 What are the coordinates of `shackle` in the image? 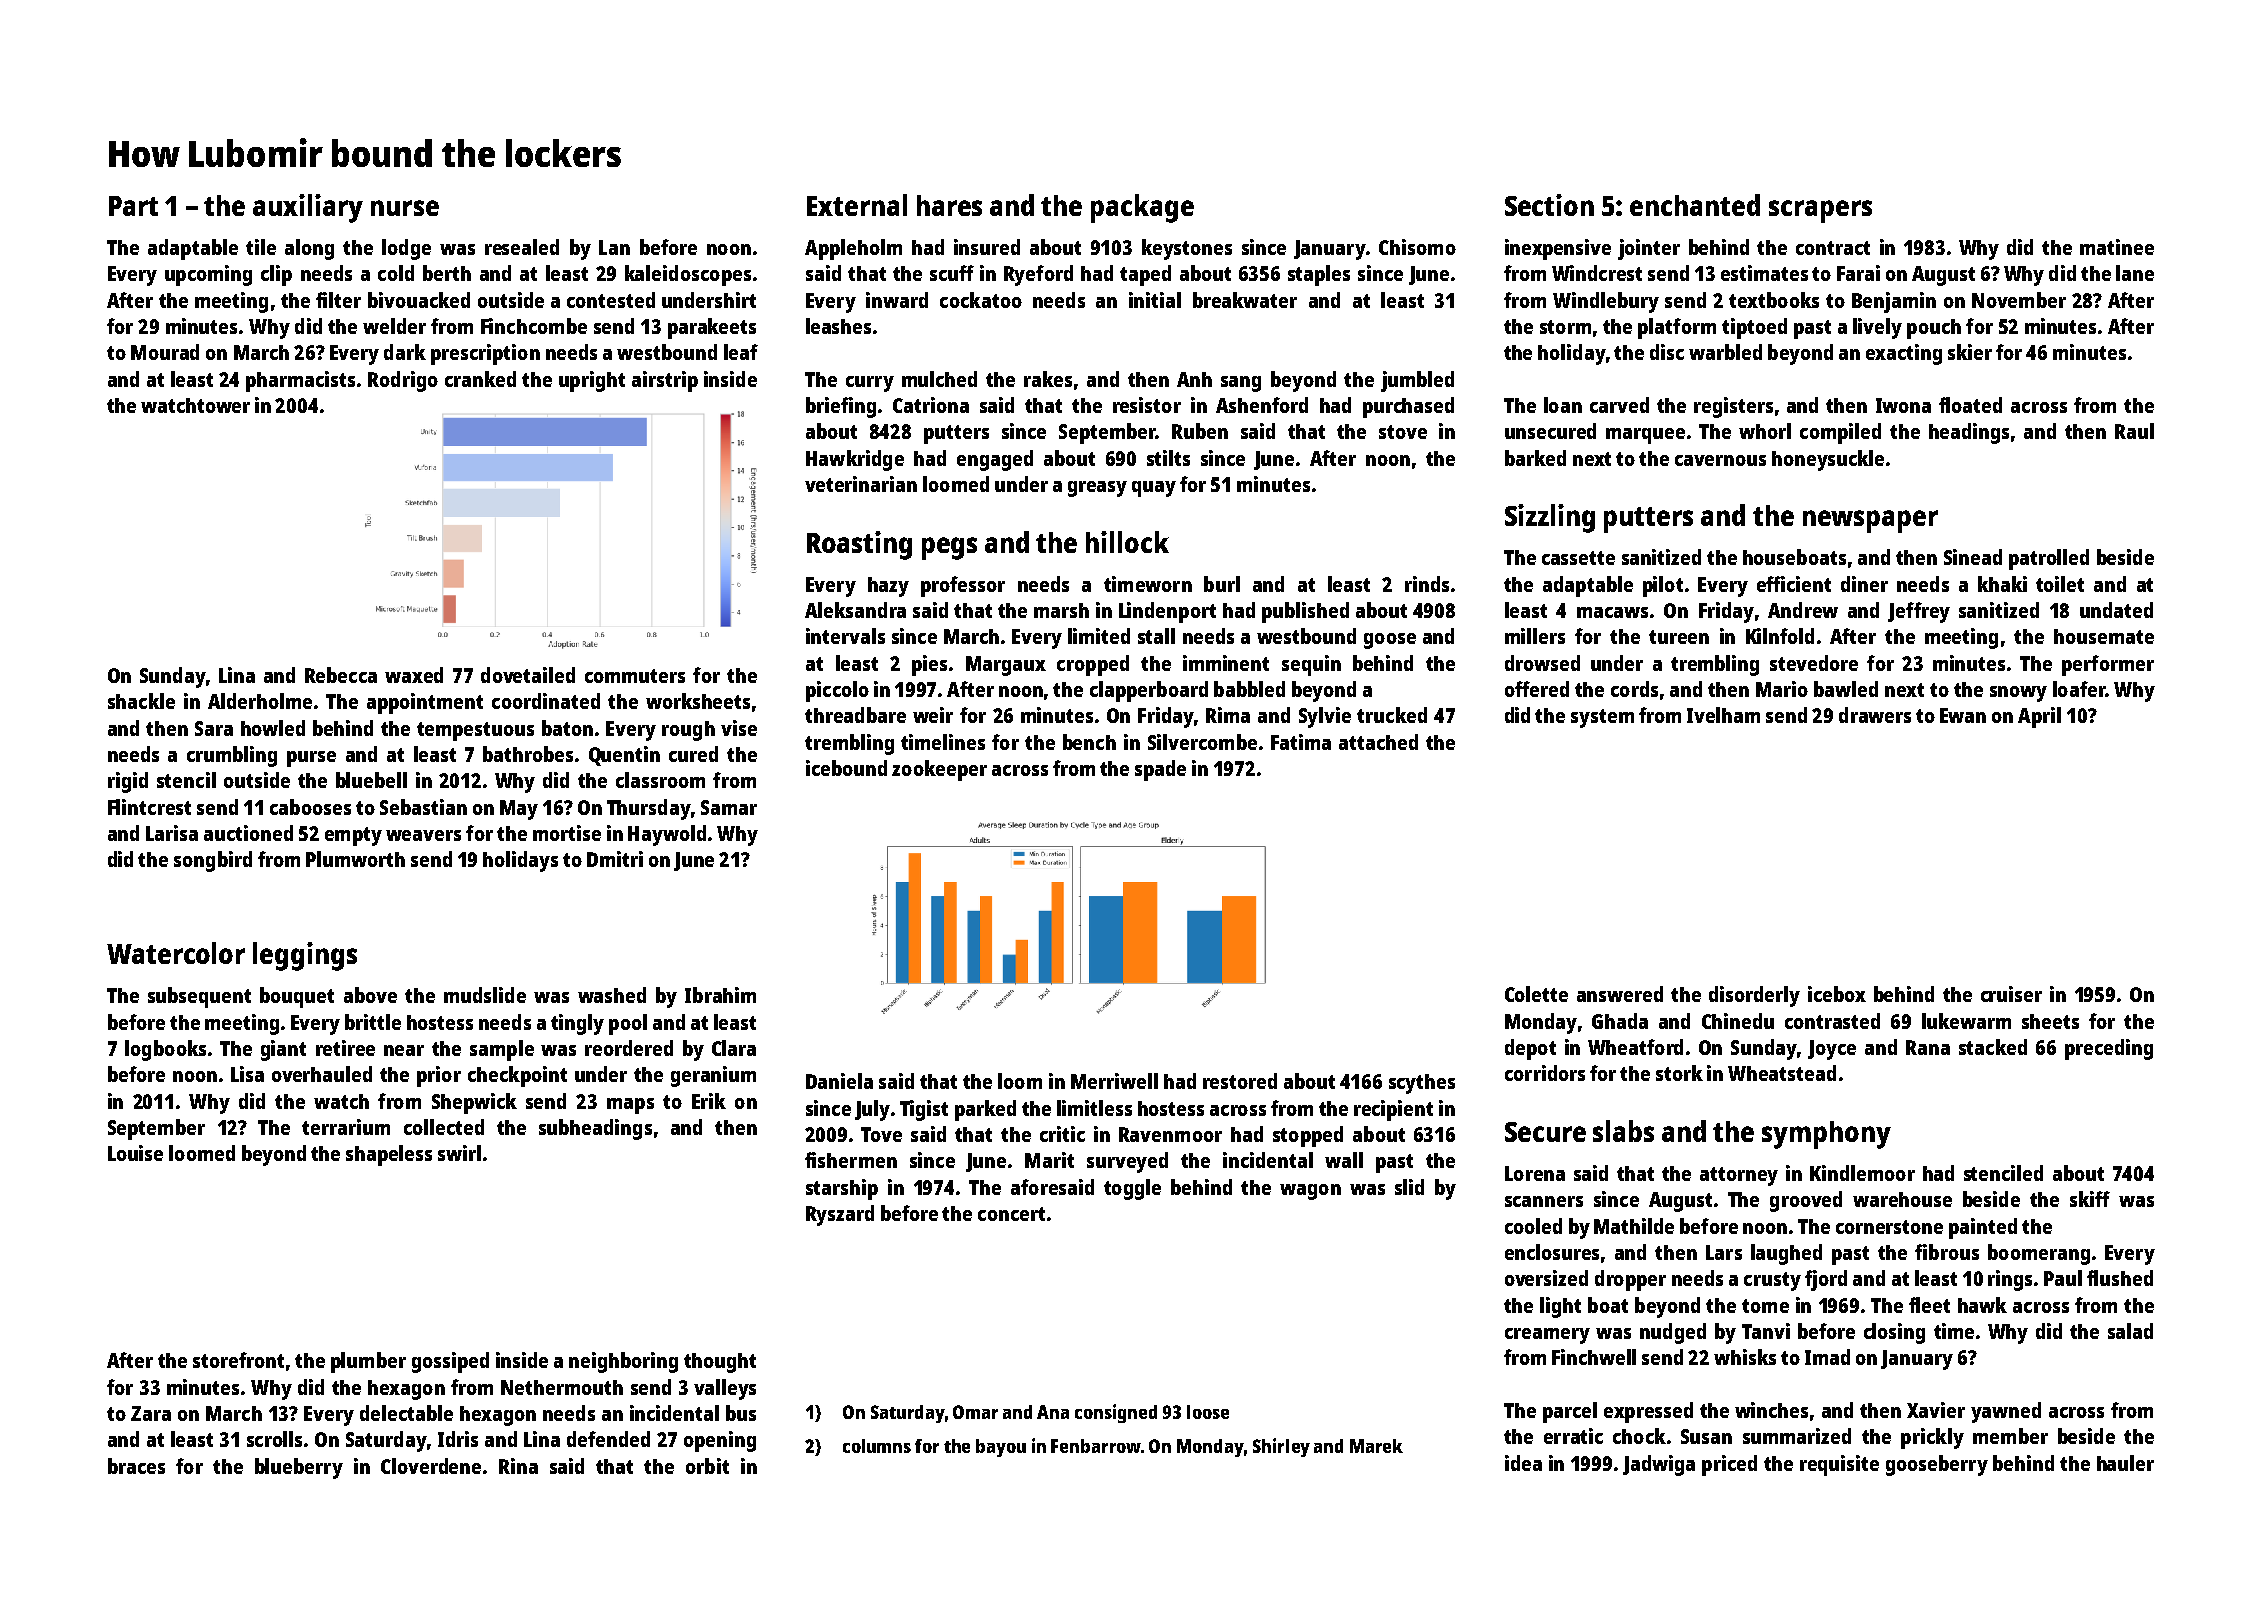 It's located at (141, 701).
